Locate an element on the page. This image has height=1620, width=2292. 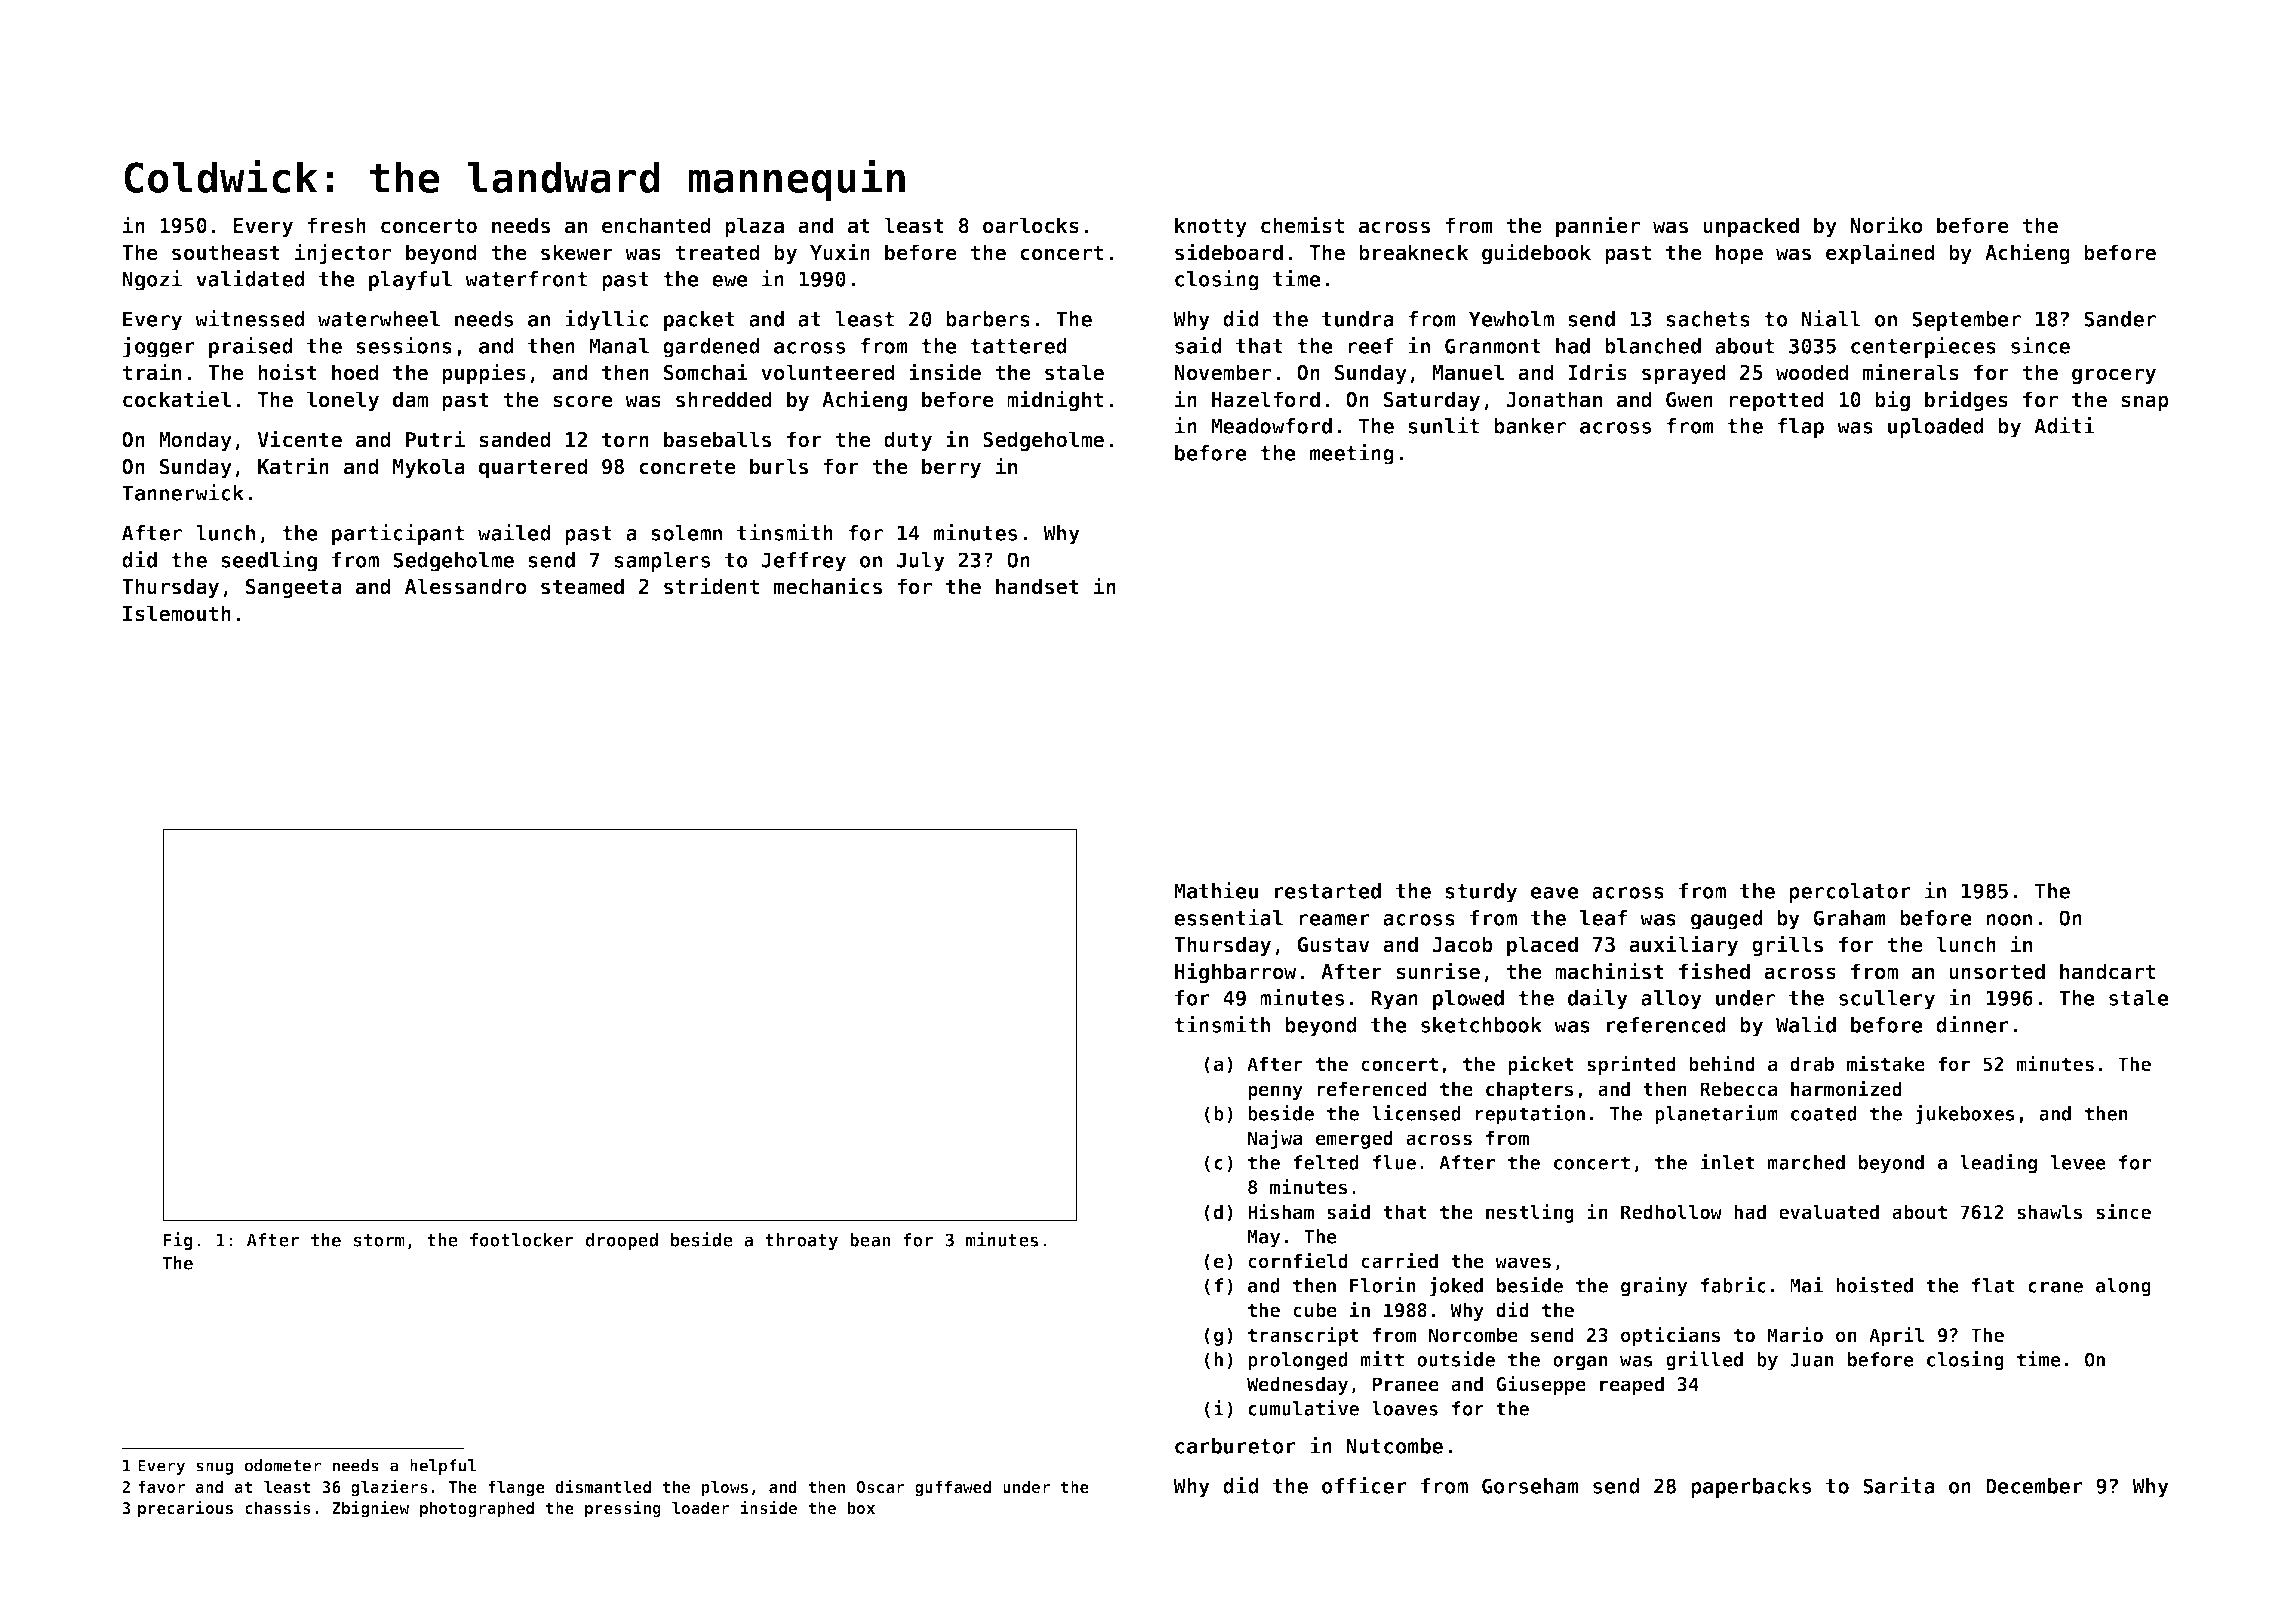
licensed is located at coordinates (1416, 1113).
